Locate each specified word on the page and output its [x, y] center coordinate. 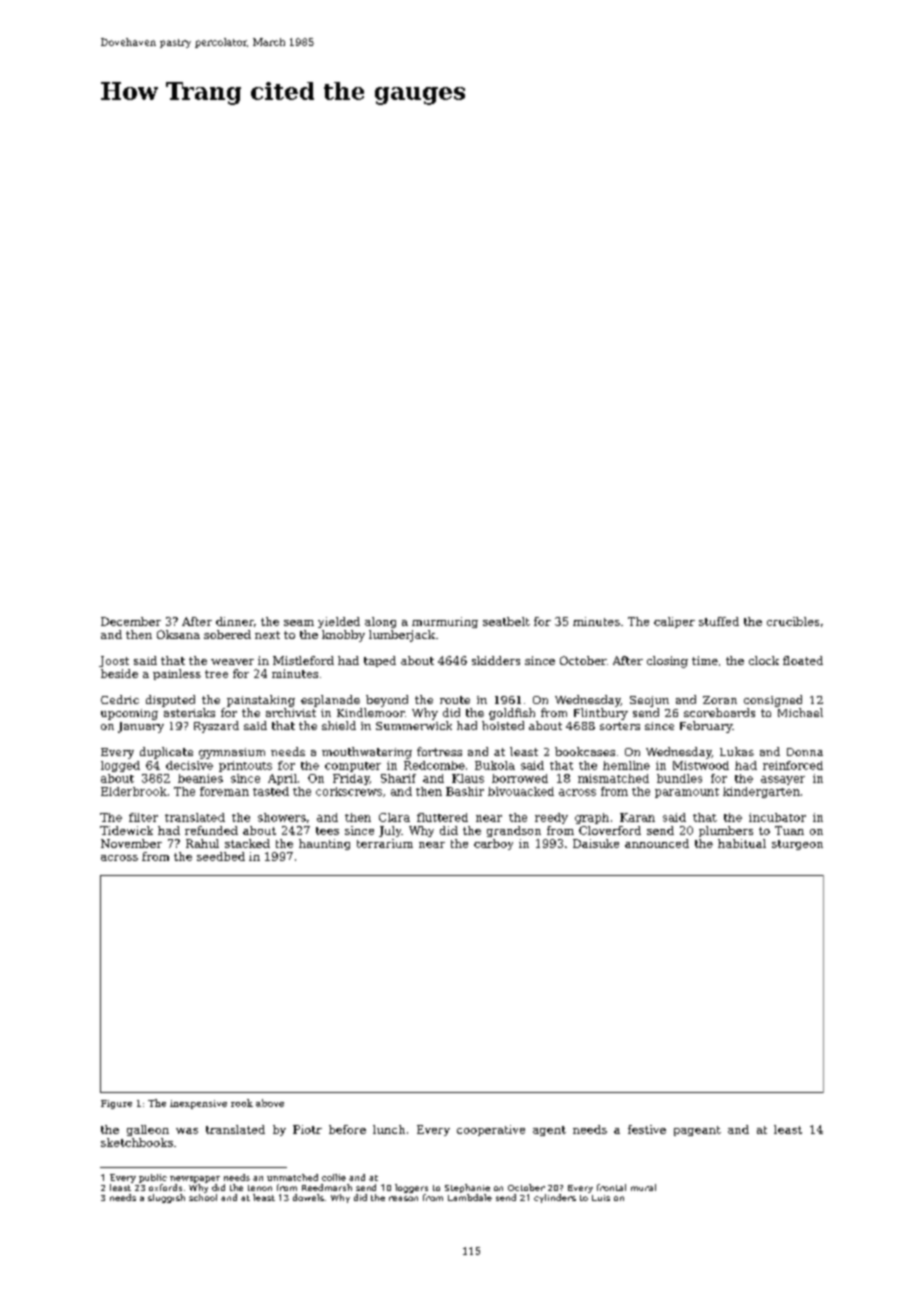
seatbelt [506, 621]
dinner [235, 621]
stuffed [719, 621]
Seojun [649, 701]
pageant [697, 1131]
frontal [611, 1187]
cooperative [491, 1130]
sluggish [166, 1198]
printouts [245, 766]
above [270, 1103]
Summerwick [414, 725]
